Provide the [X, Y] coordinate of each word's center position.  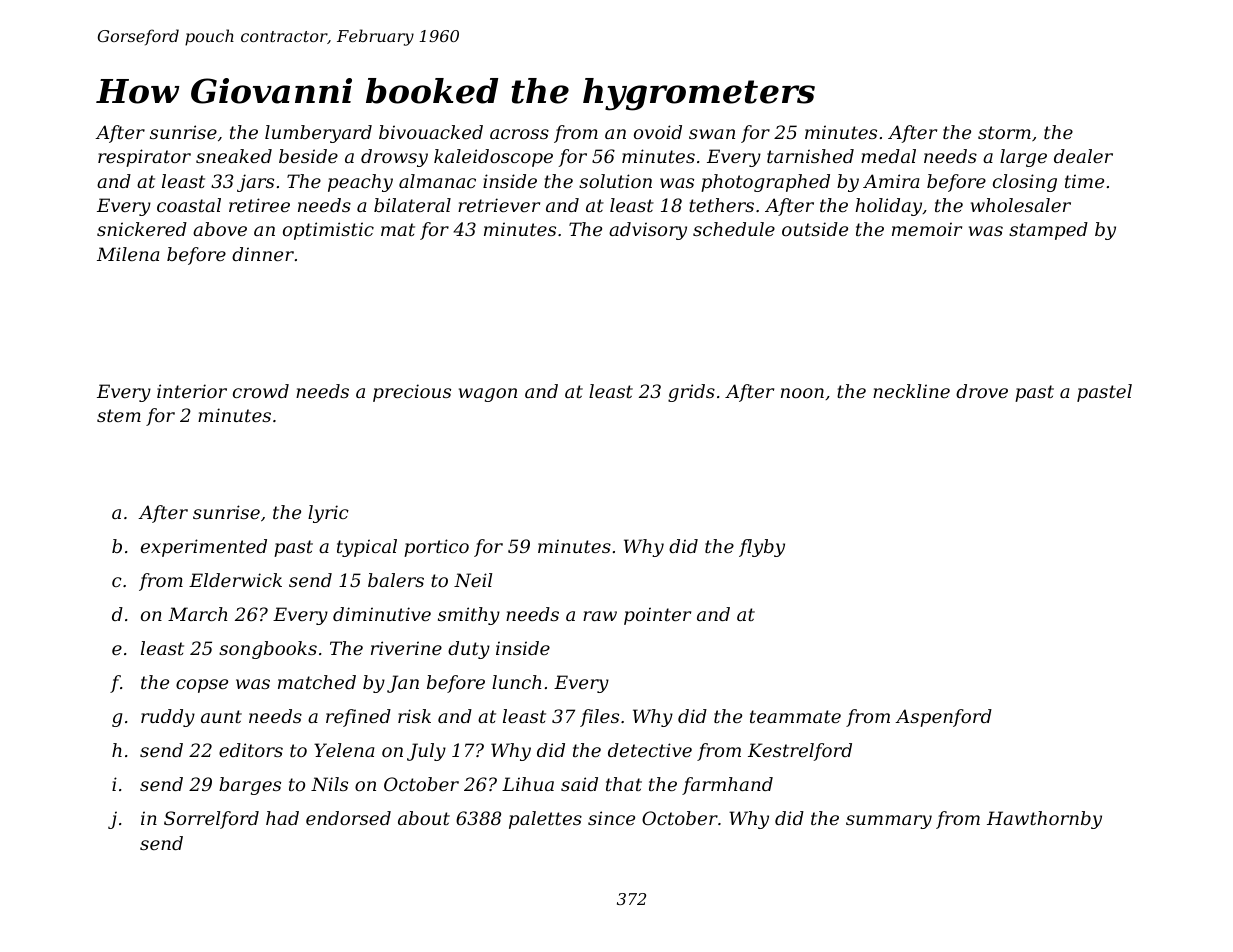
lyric [328, 514]
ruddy [168, 718]
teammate [795, 716]
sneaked [234, 156]
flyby [762, 548]
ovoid [658, 132]
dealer [1083, 156]
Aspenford [943, 718]
